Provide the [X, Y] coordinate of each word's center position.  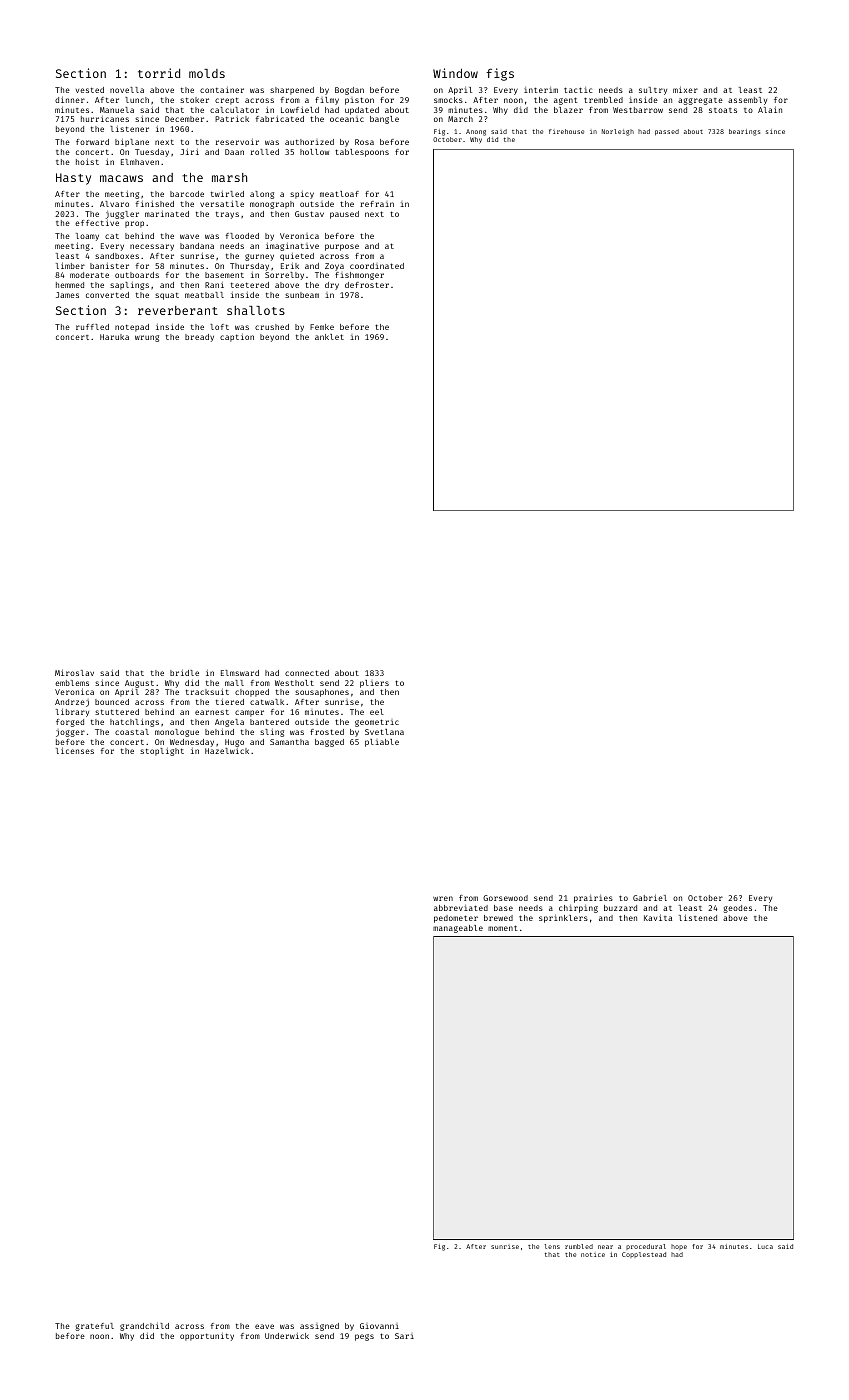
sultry [653, 91]
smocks [448, 100]
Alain [770, 109]
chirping [578, 909]
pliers [374, 684]
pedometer [456, 919]
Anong [476, 132]
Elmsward [240, 673]
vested [90, 90]
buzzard [620, 908]
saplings [129, 286]
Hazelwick [227, 751]
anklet [329, 337]
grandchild [144, 1327]
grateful [95, 1327]
